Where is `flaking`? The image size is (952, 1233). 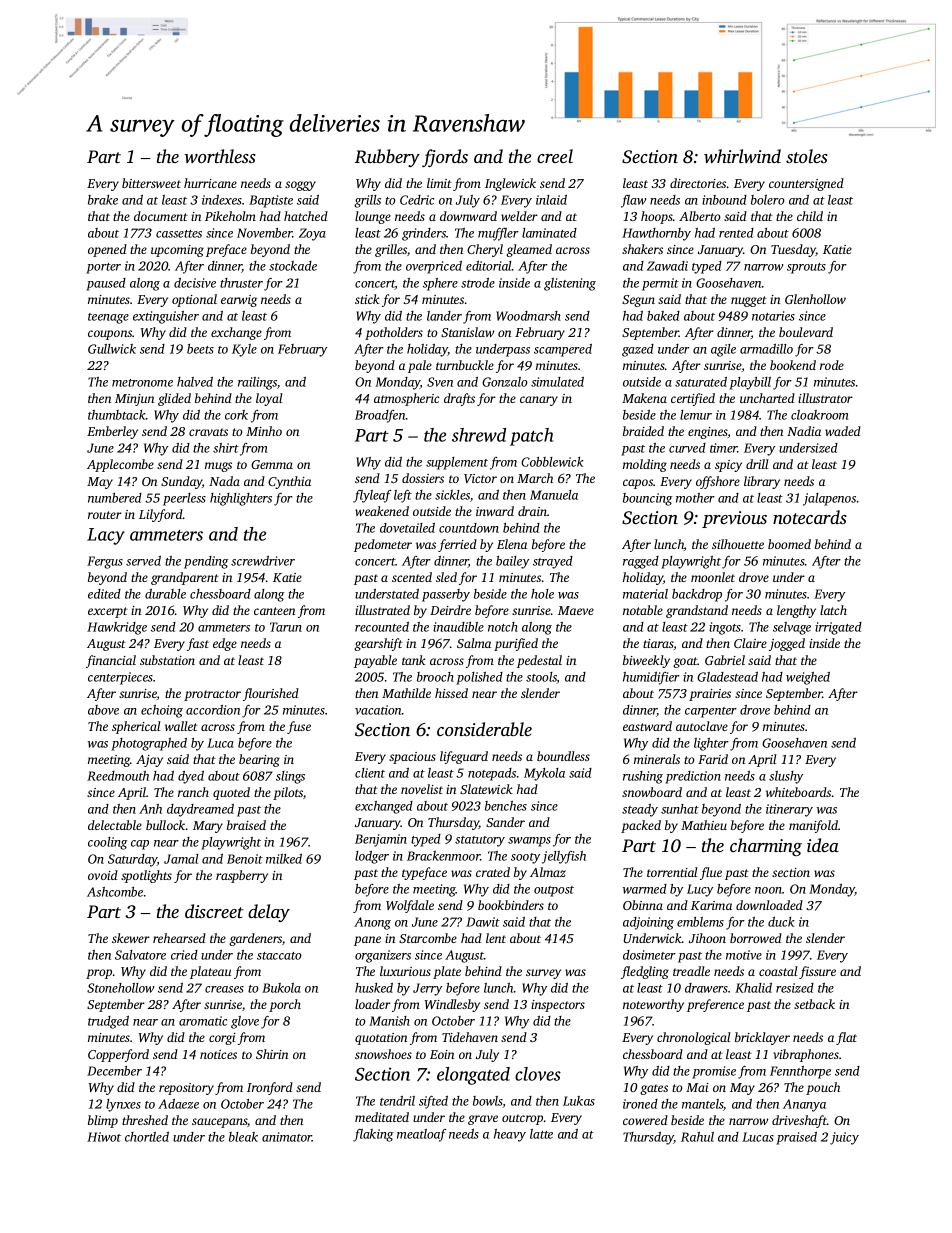 flaking is located at coordinates (373, 1135).
